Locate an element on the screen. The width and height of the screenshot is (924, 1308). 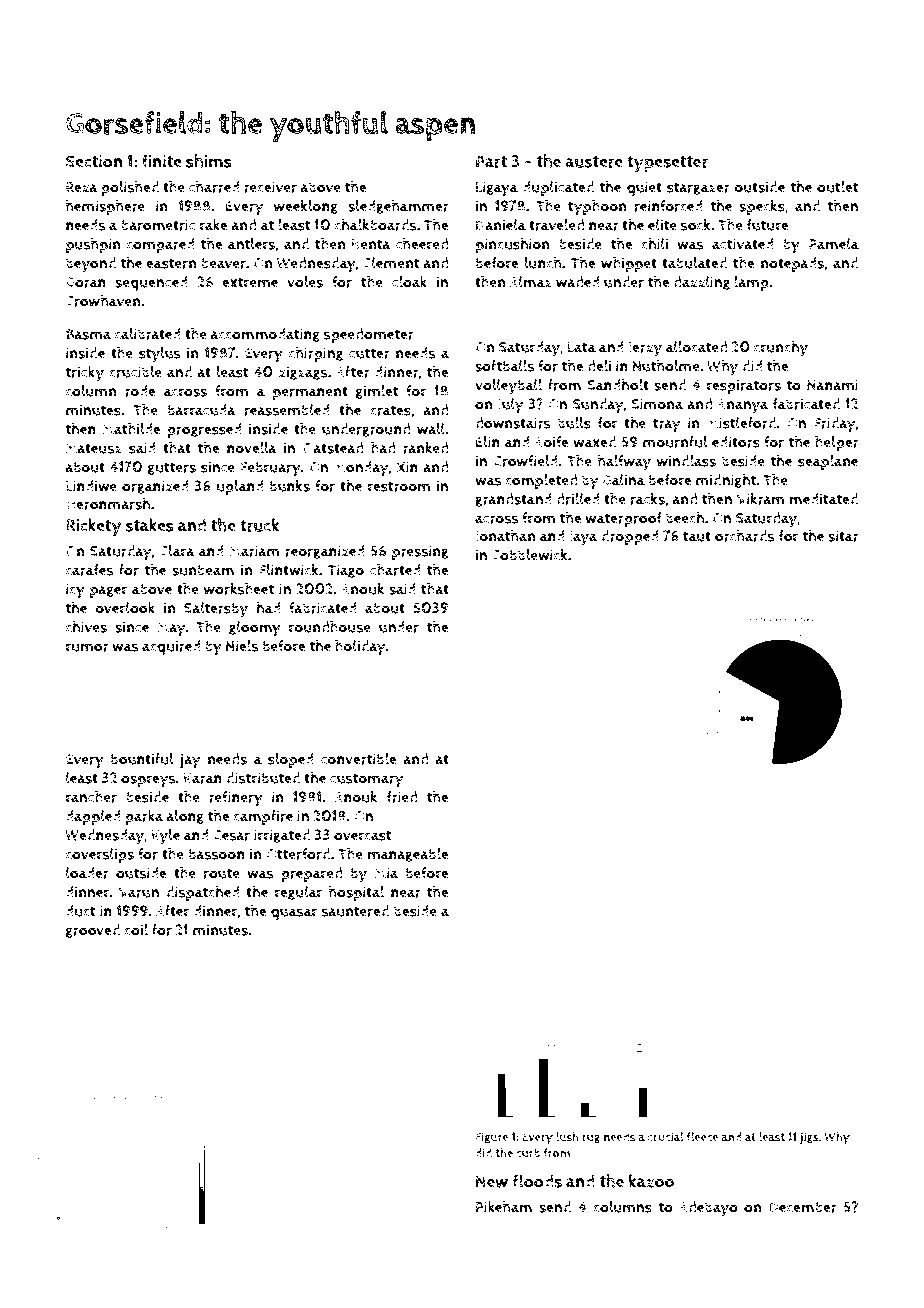
pushpin is located at coordinates (93, 245).
